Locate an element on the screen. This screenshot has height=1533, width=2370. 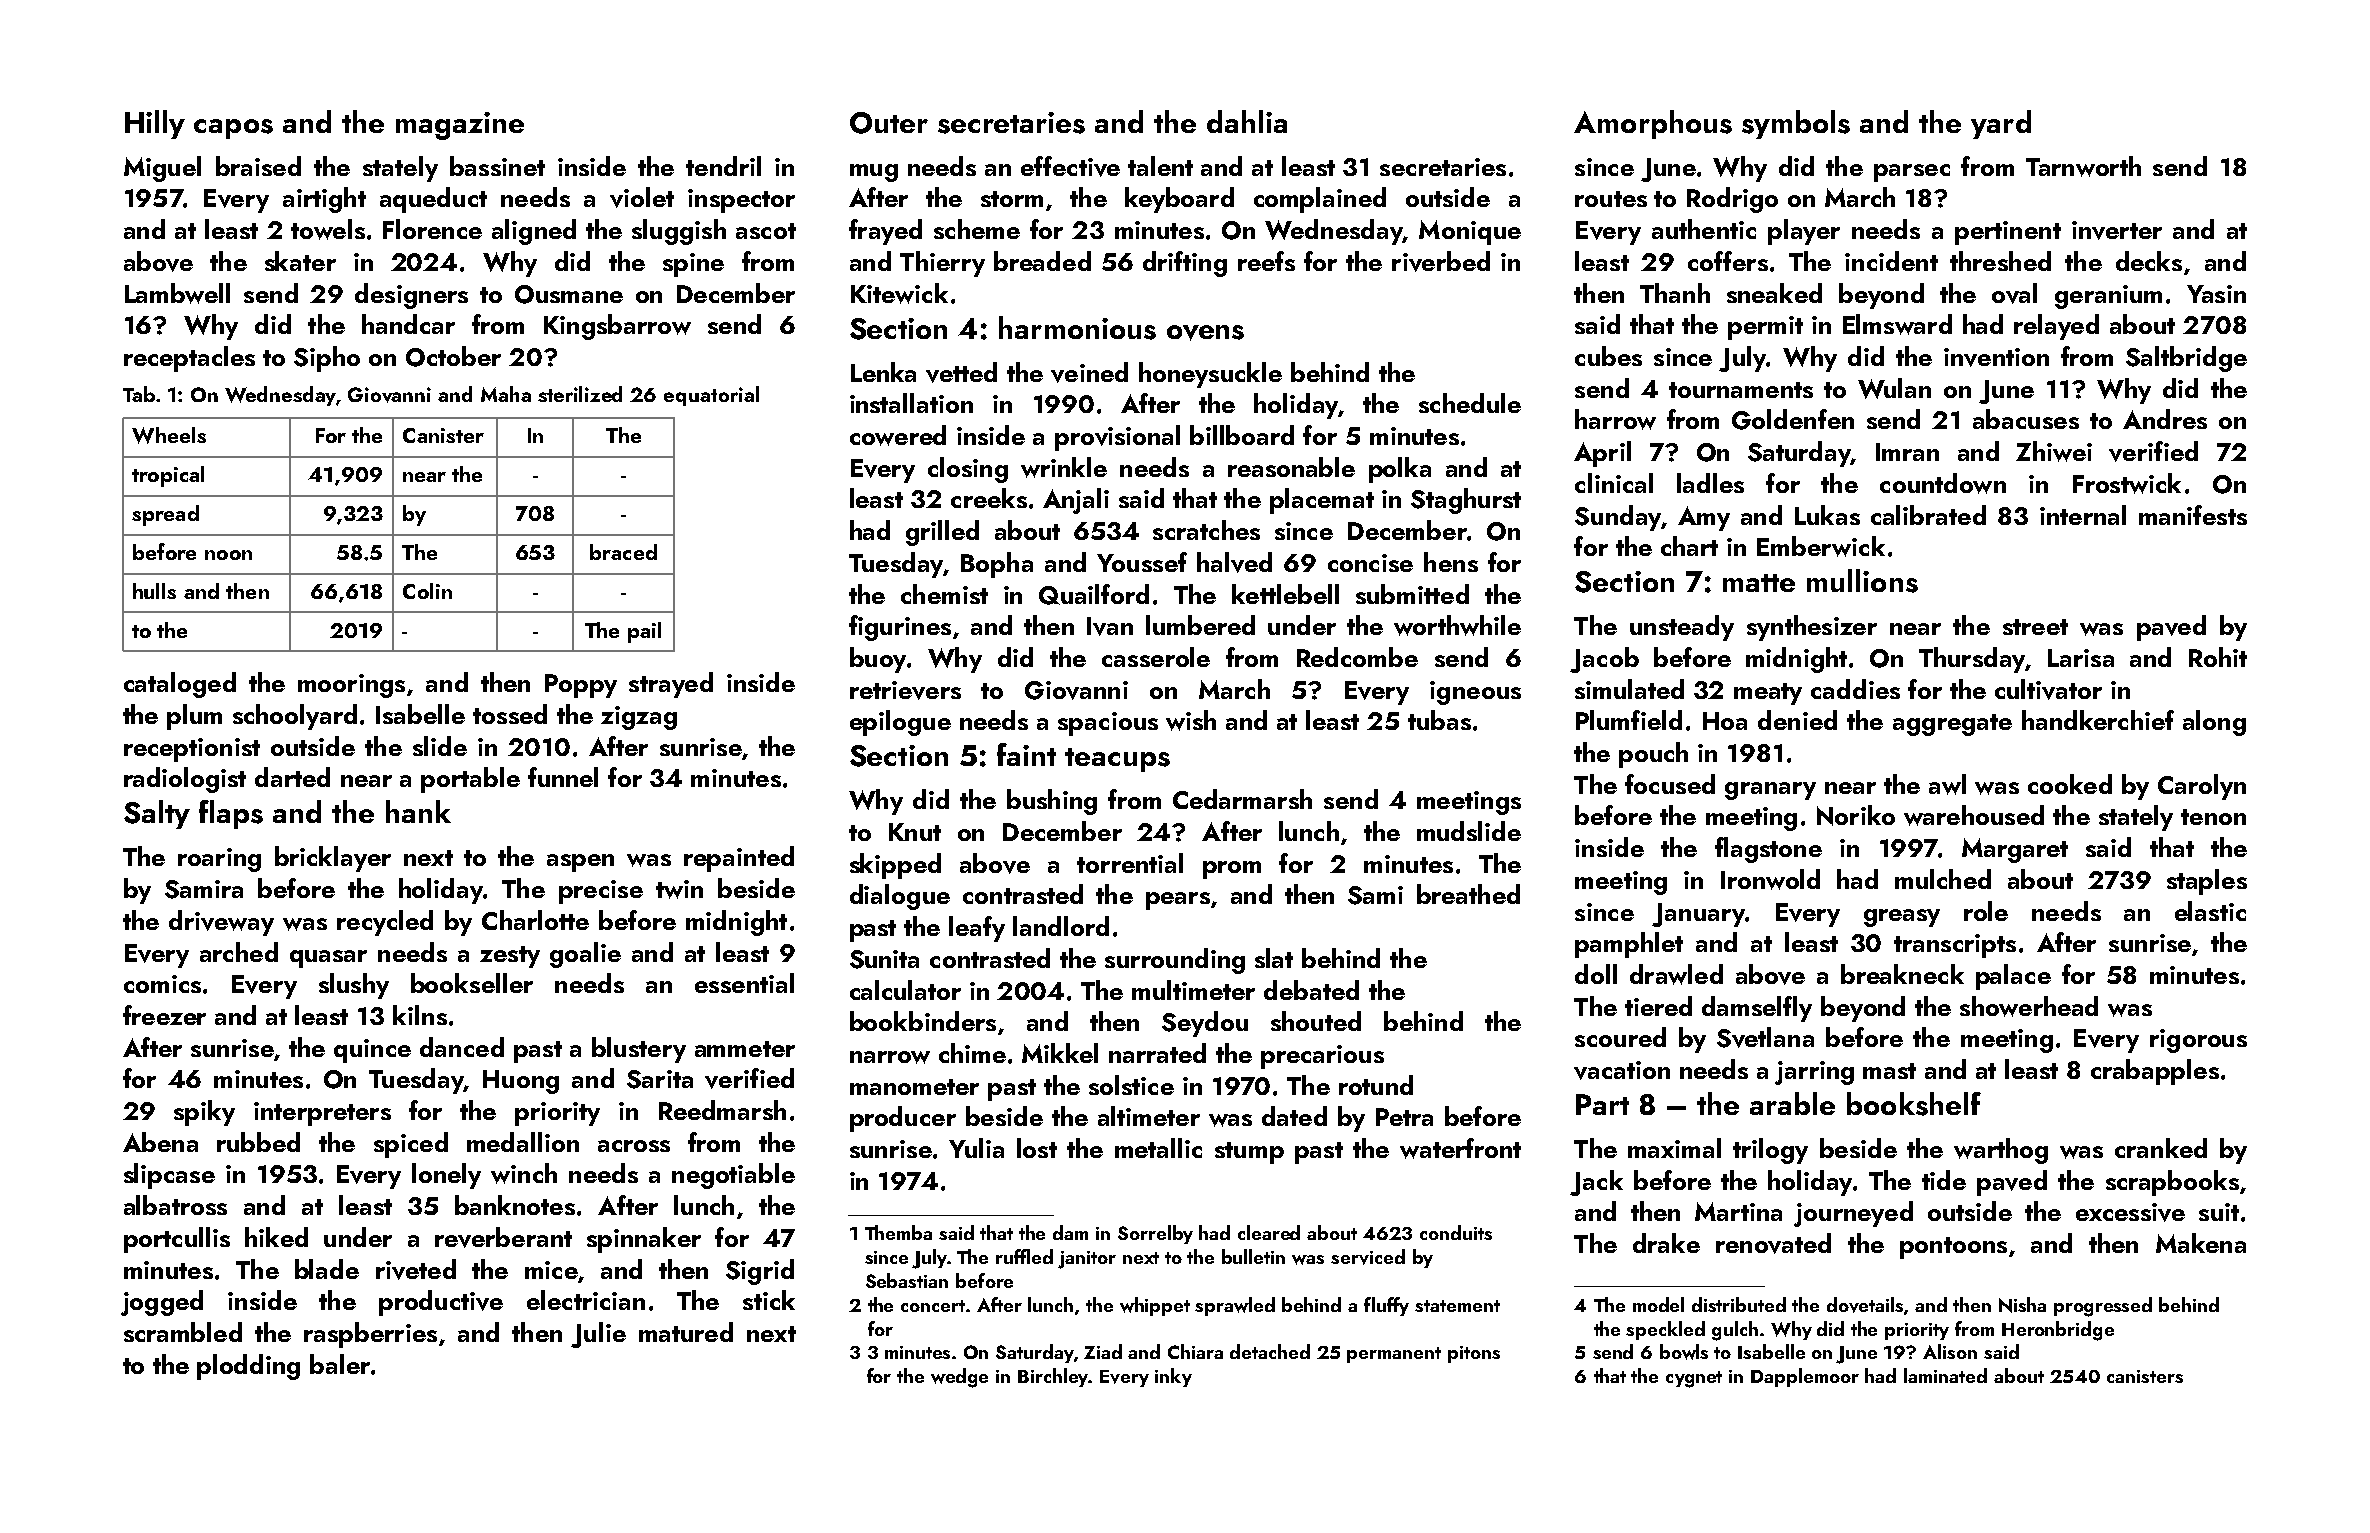
Outer is located at coordinates (889, 123).
